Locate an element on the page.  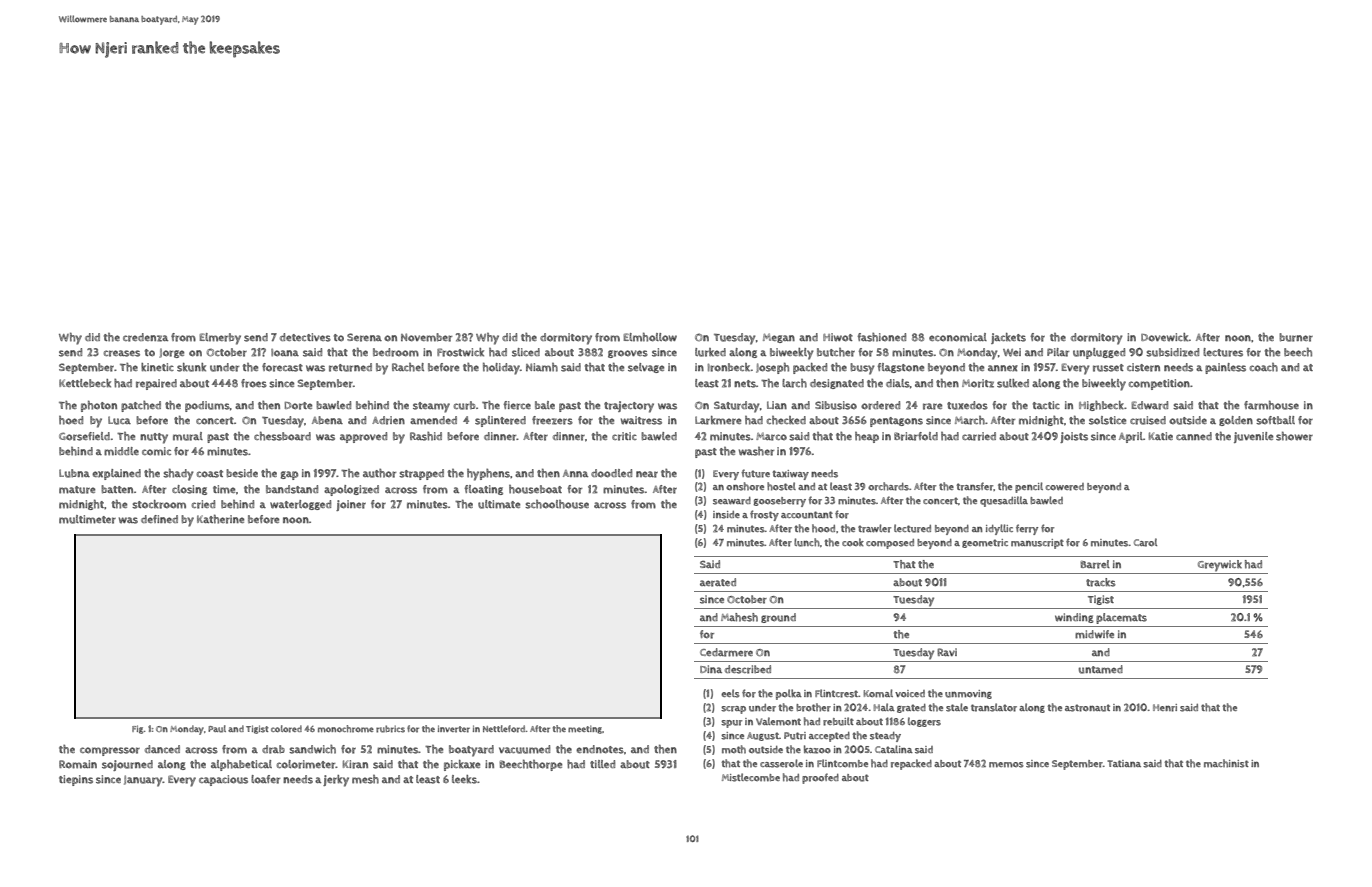
tiepins is located at coordinates (76, 780).
